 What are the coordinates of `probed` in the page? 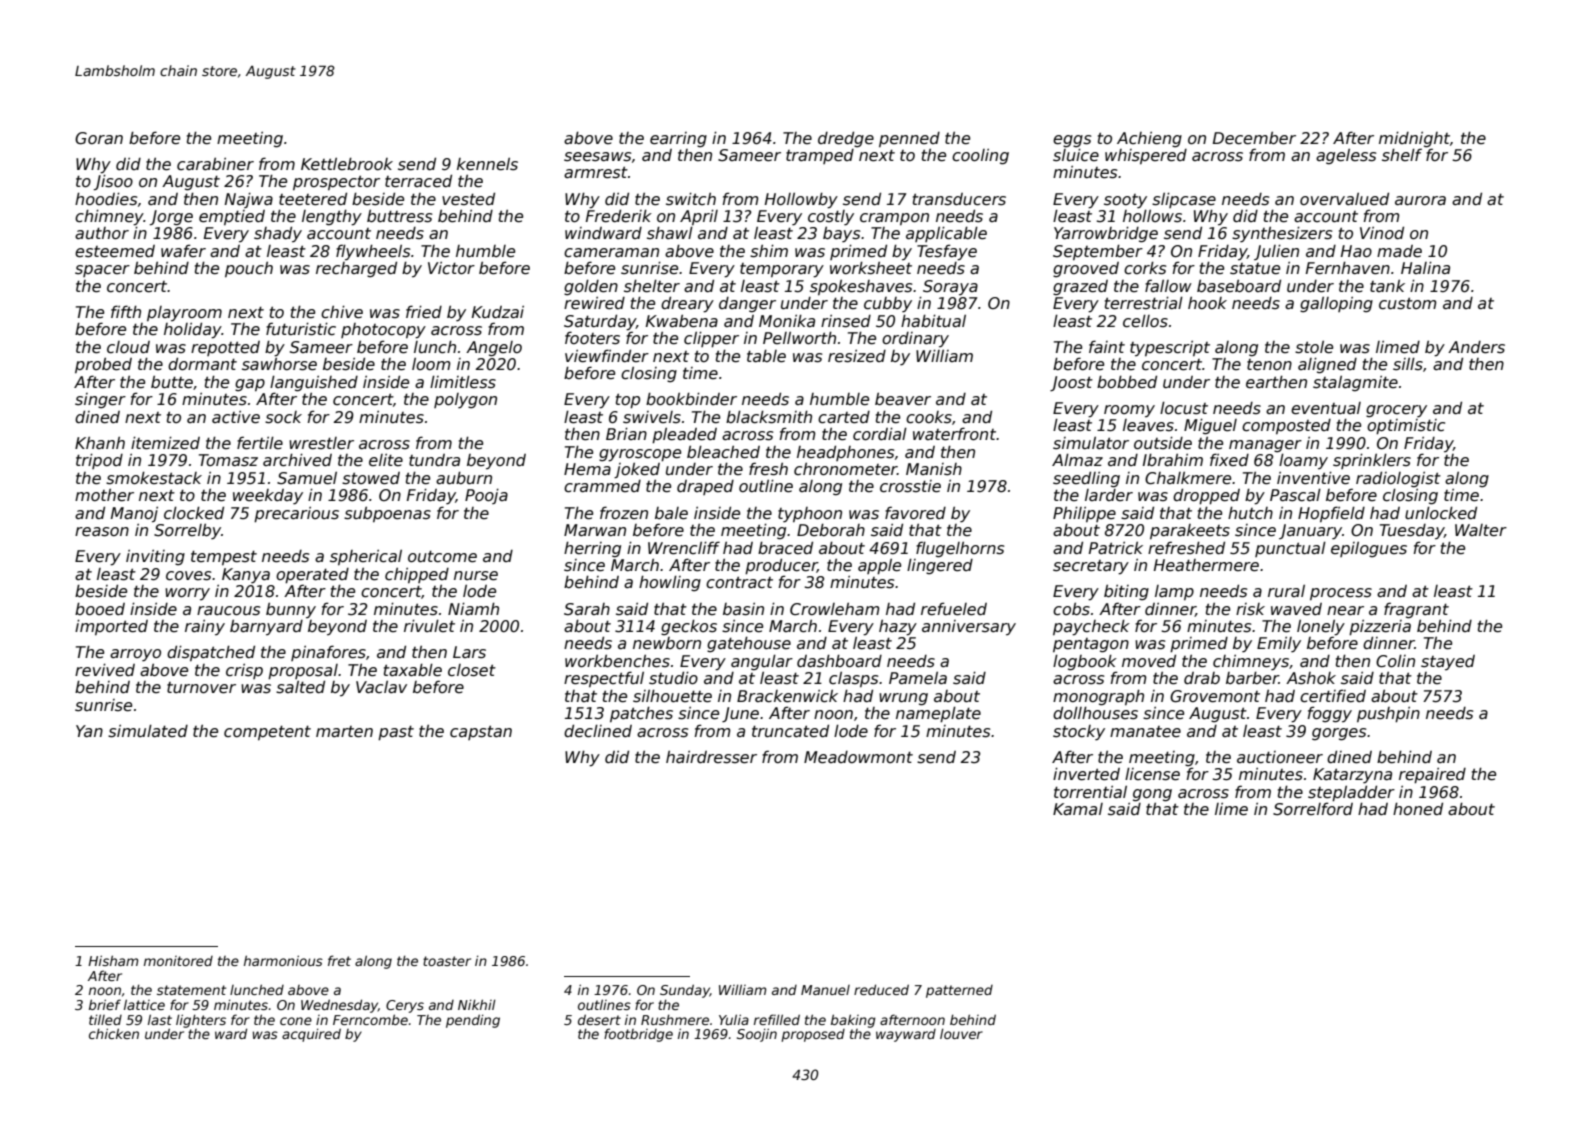 It's located at (103, 365).
